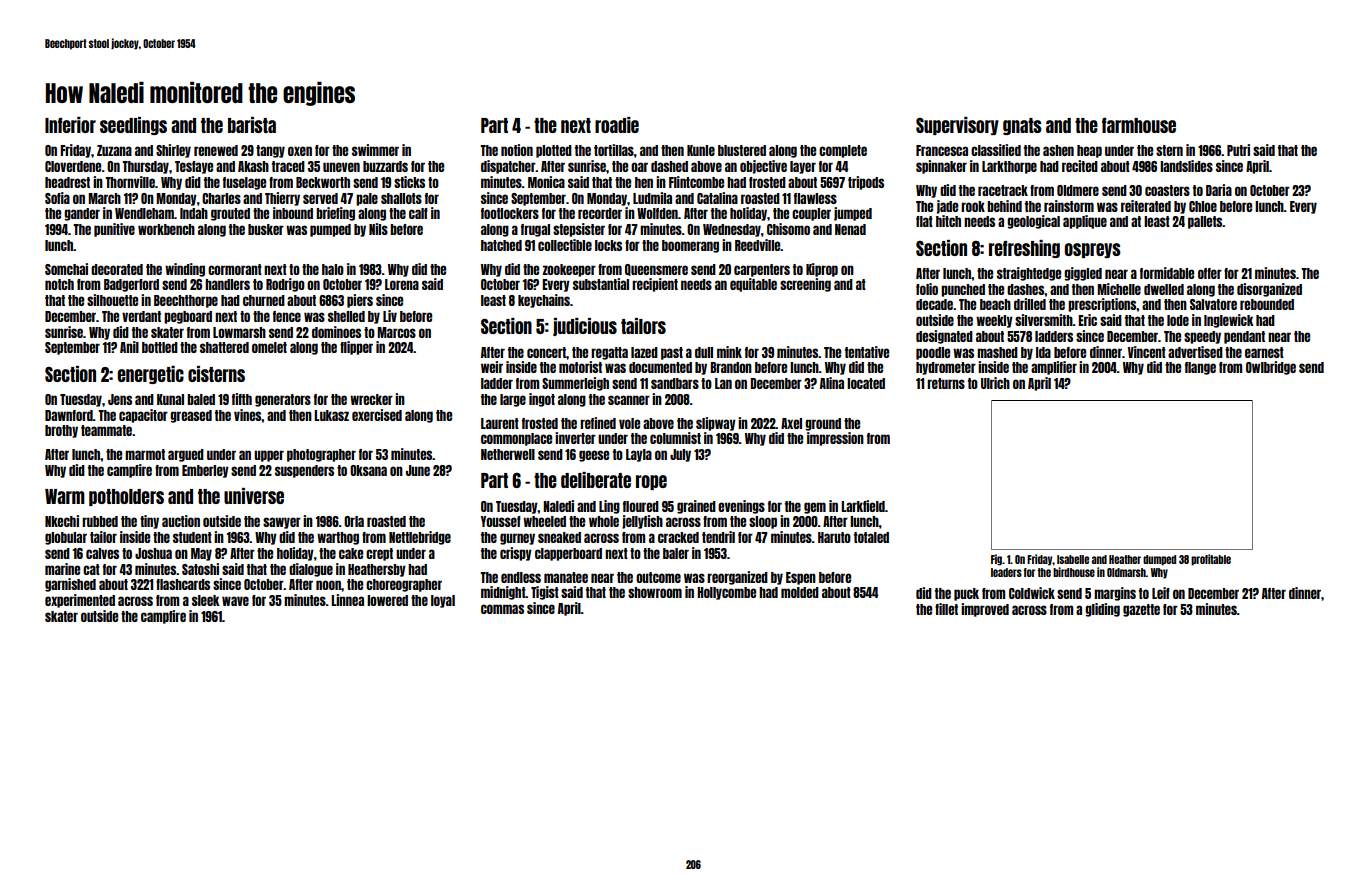  I want to click on Owlbridge, so click(1271, 368).
